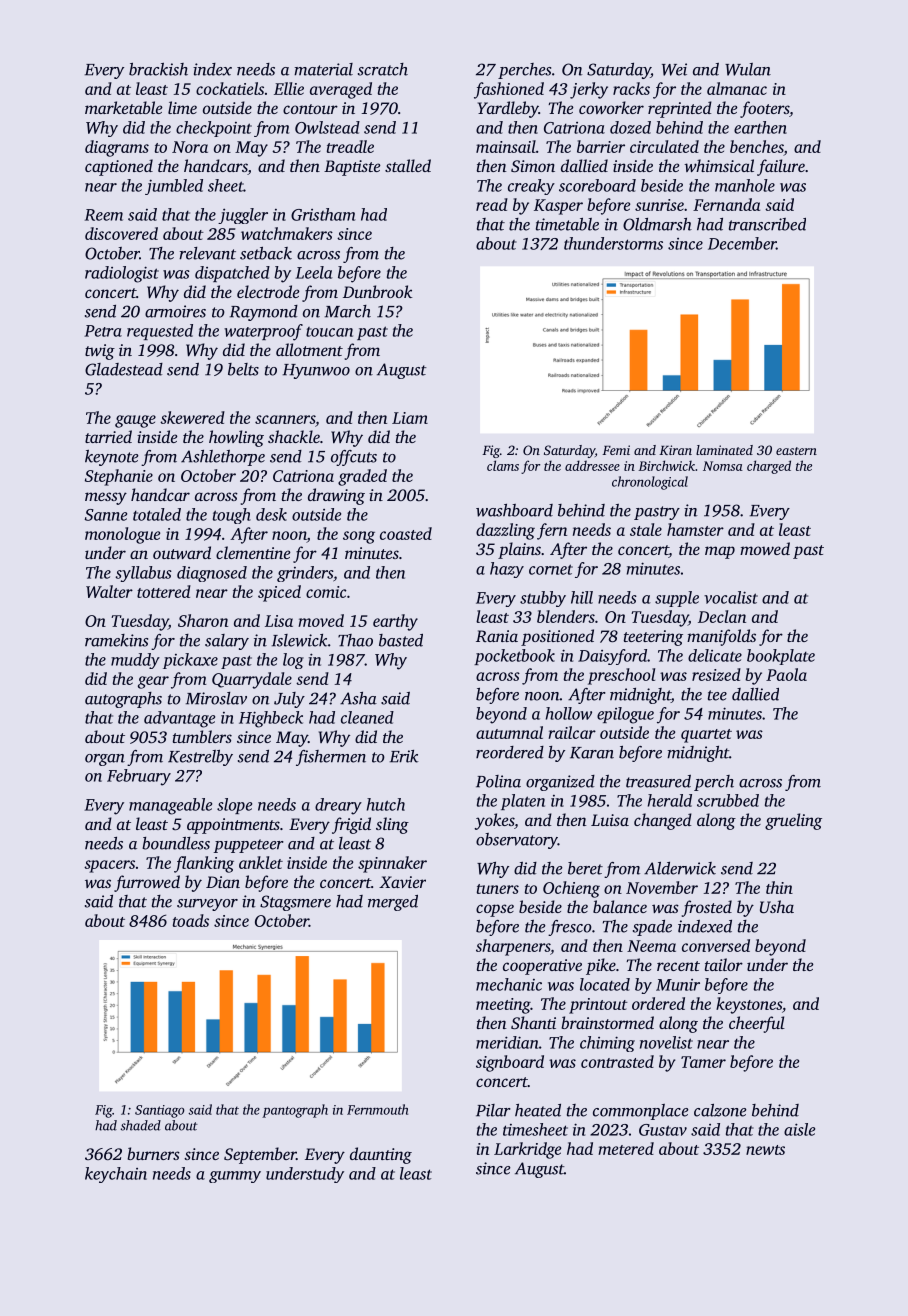 The width and height of the screenshot is (908, 1316). I want to click on furrowed, so click(147, 883).
